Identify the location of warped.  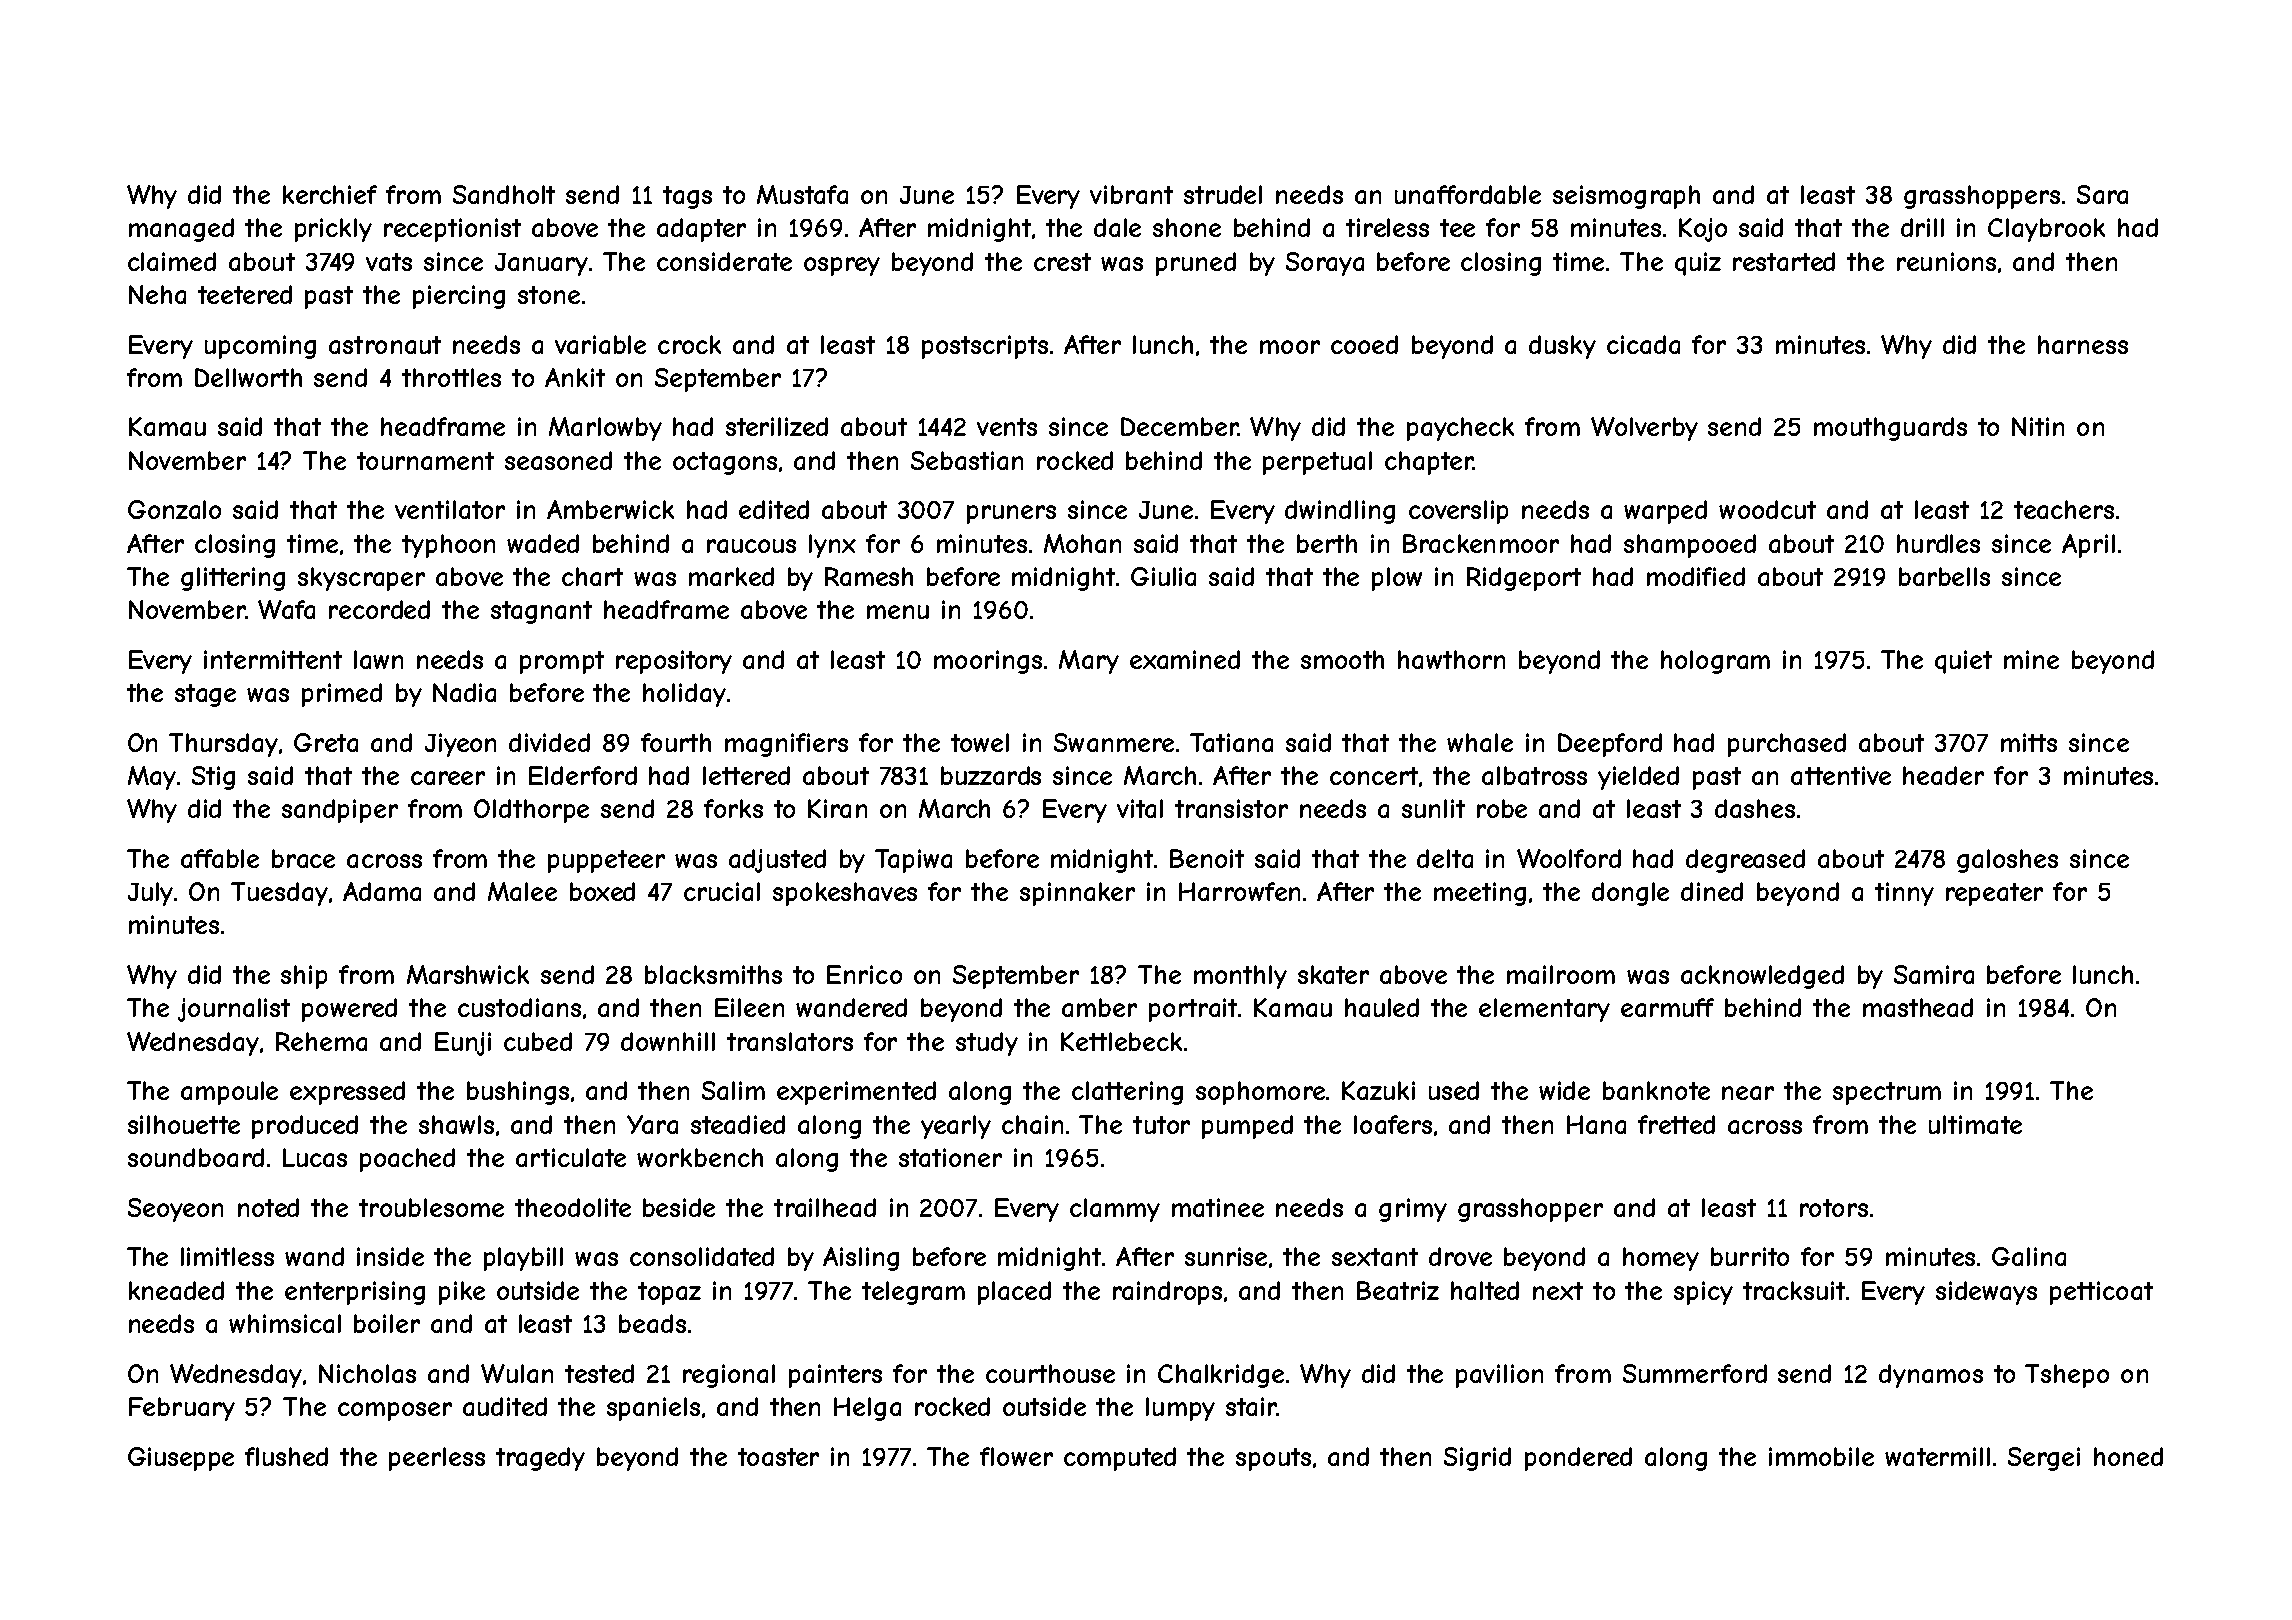
(1665, 512).
